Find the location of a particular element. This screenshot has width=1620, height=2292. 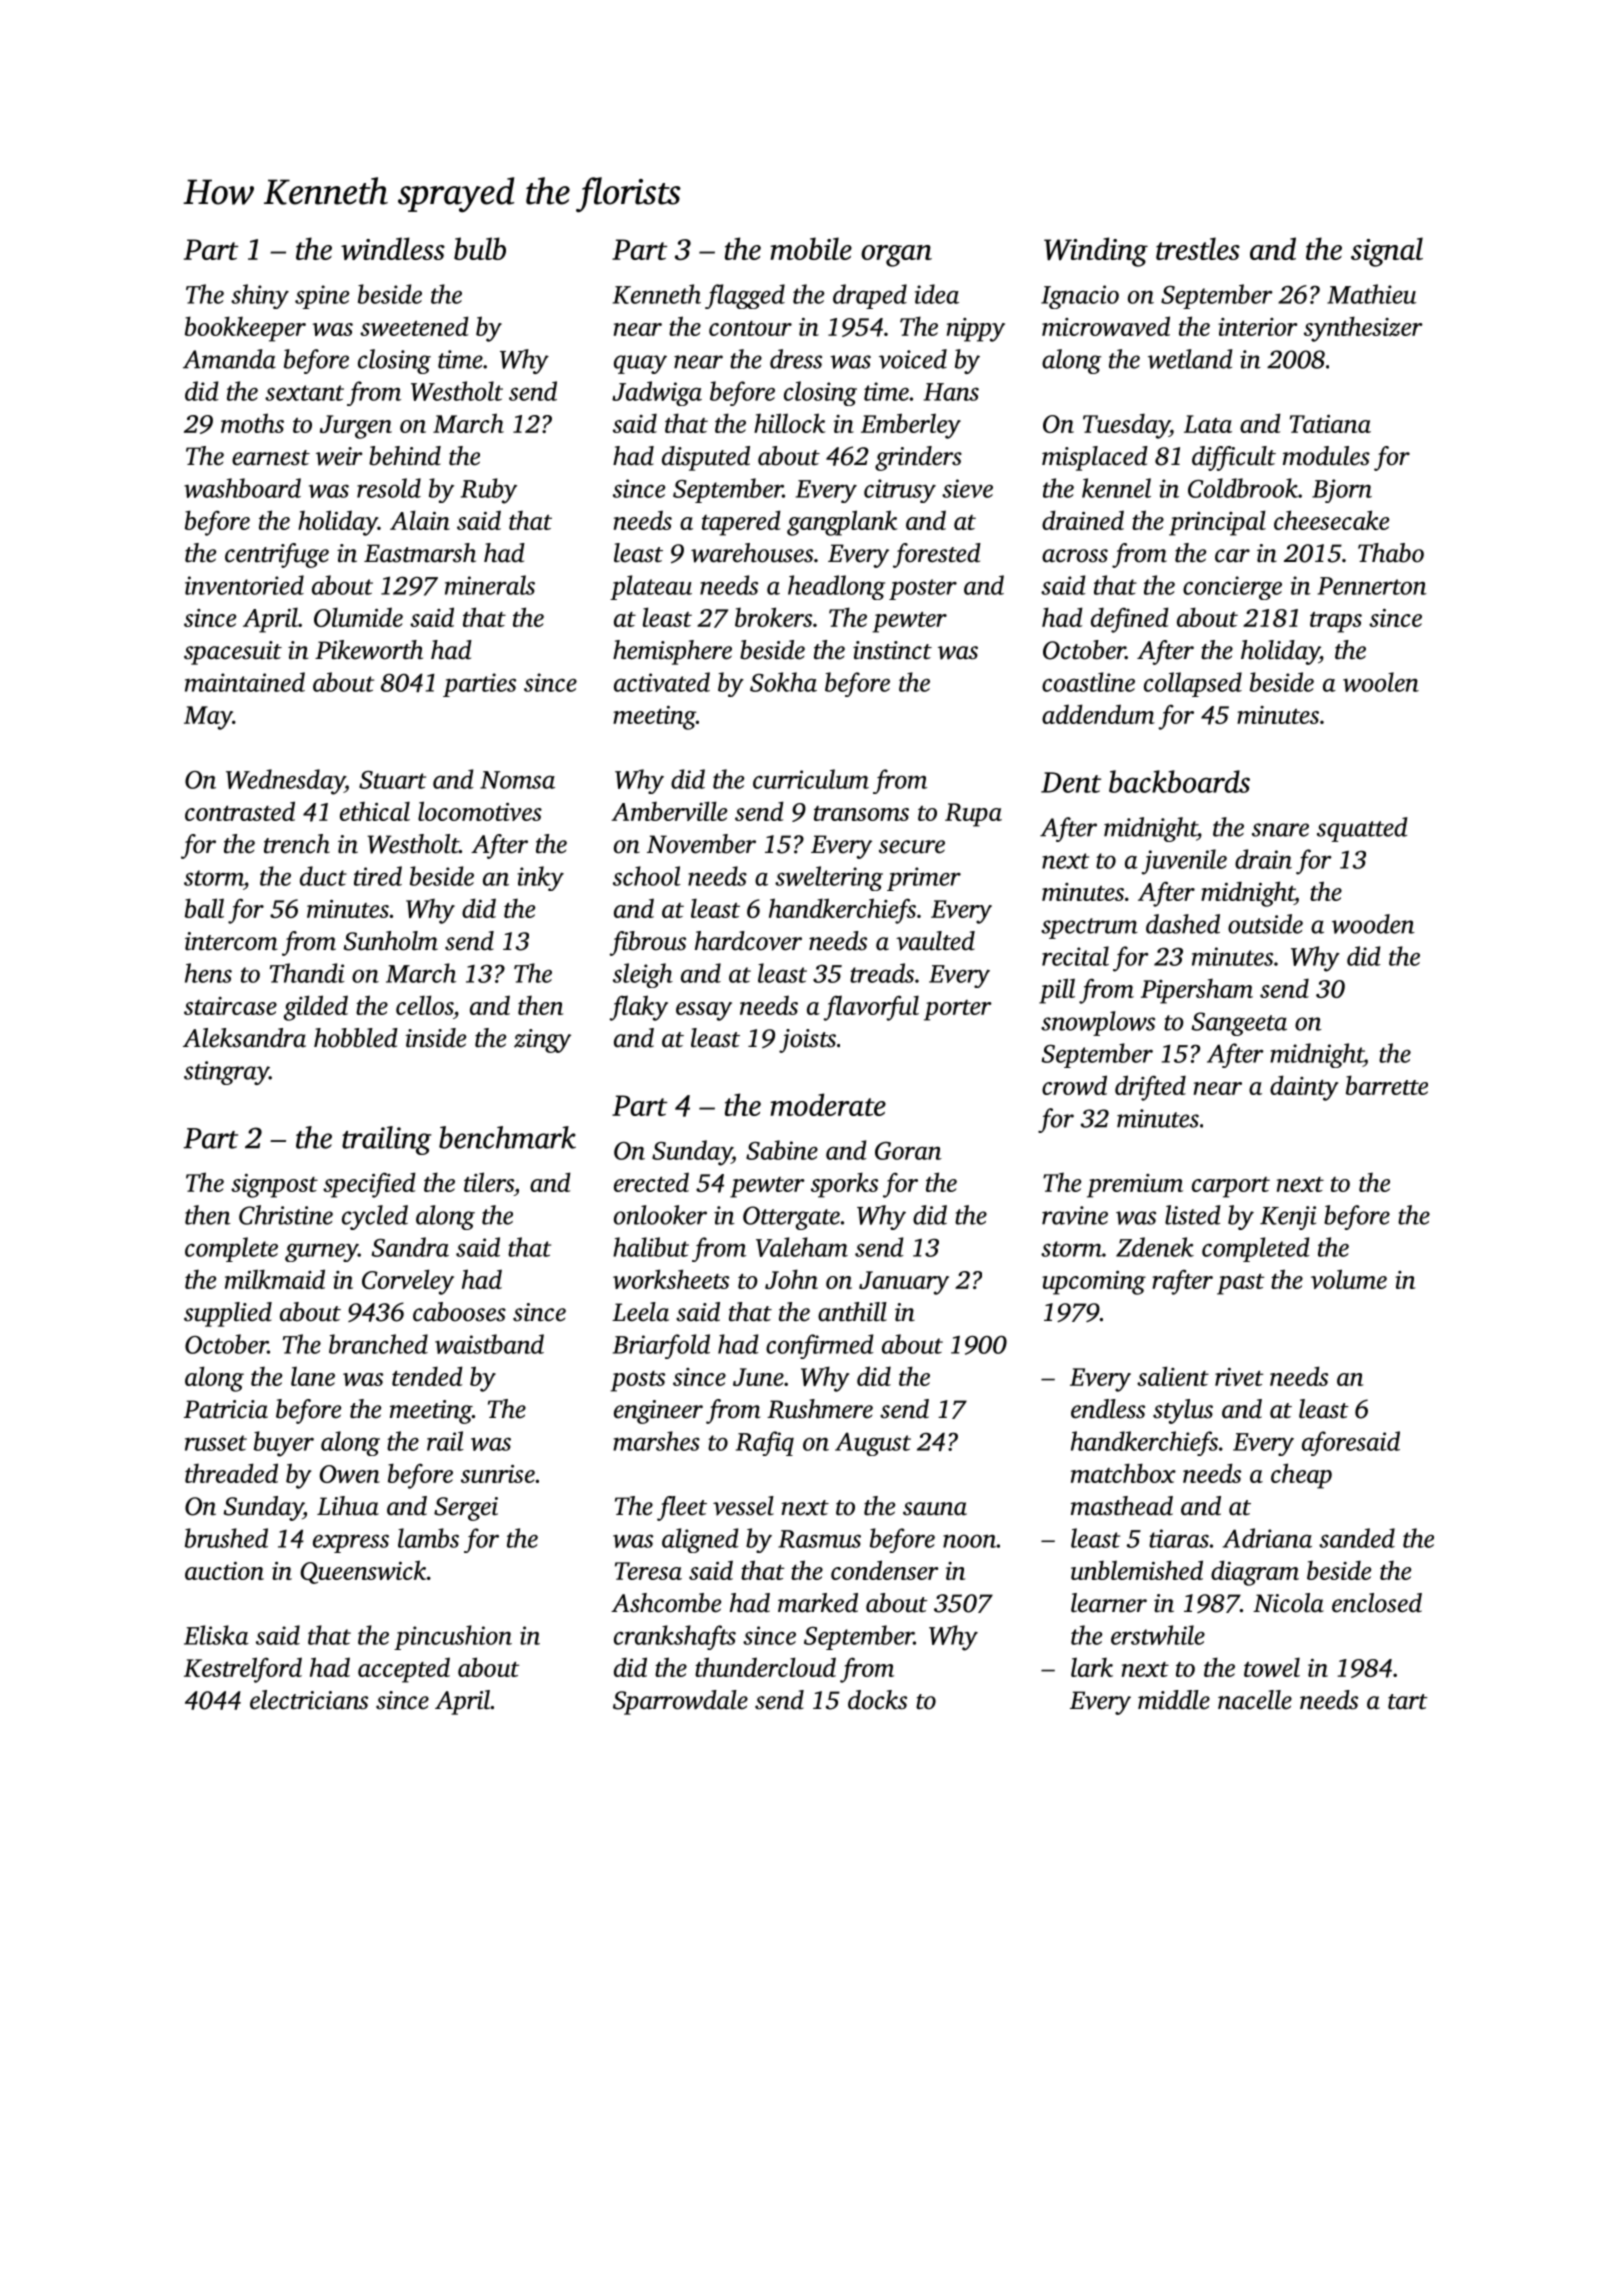

halibut is located at coordinates (651, 1247).
